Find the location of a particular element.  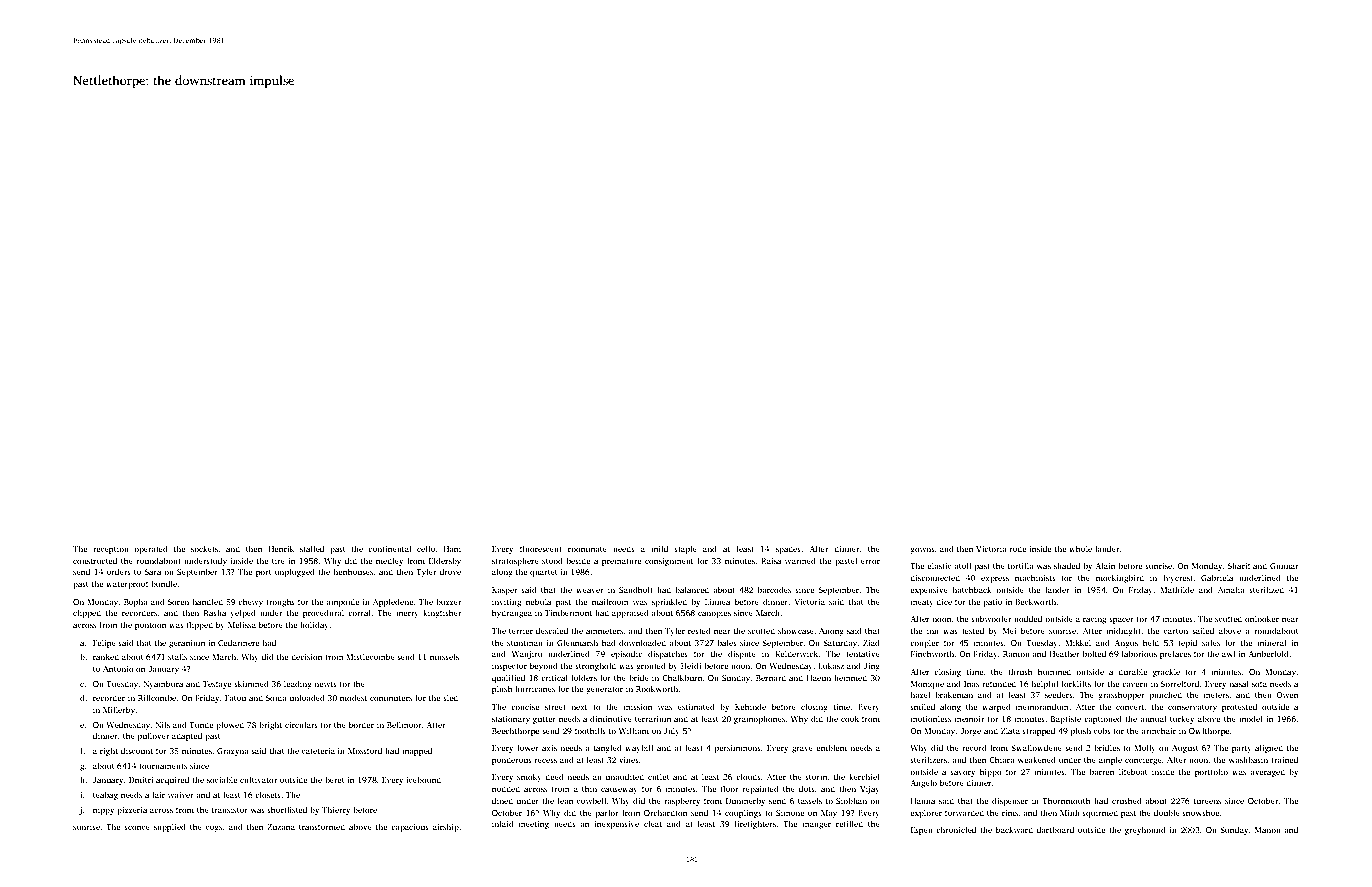

atoll is located at coordinates (962, 565).
